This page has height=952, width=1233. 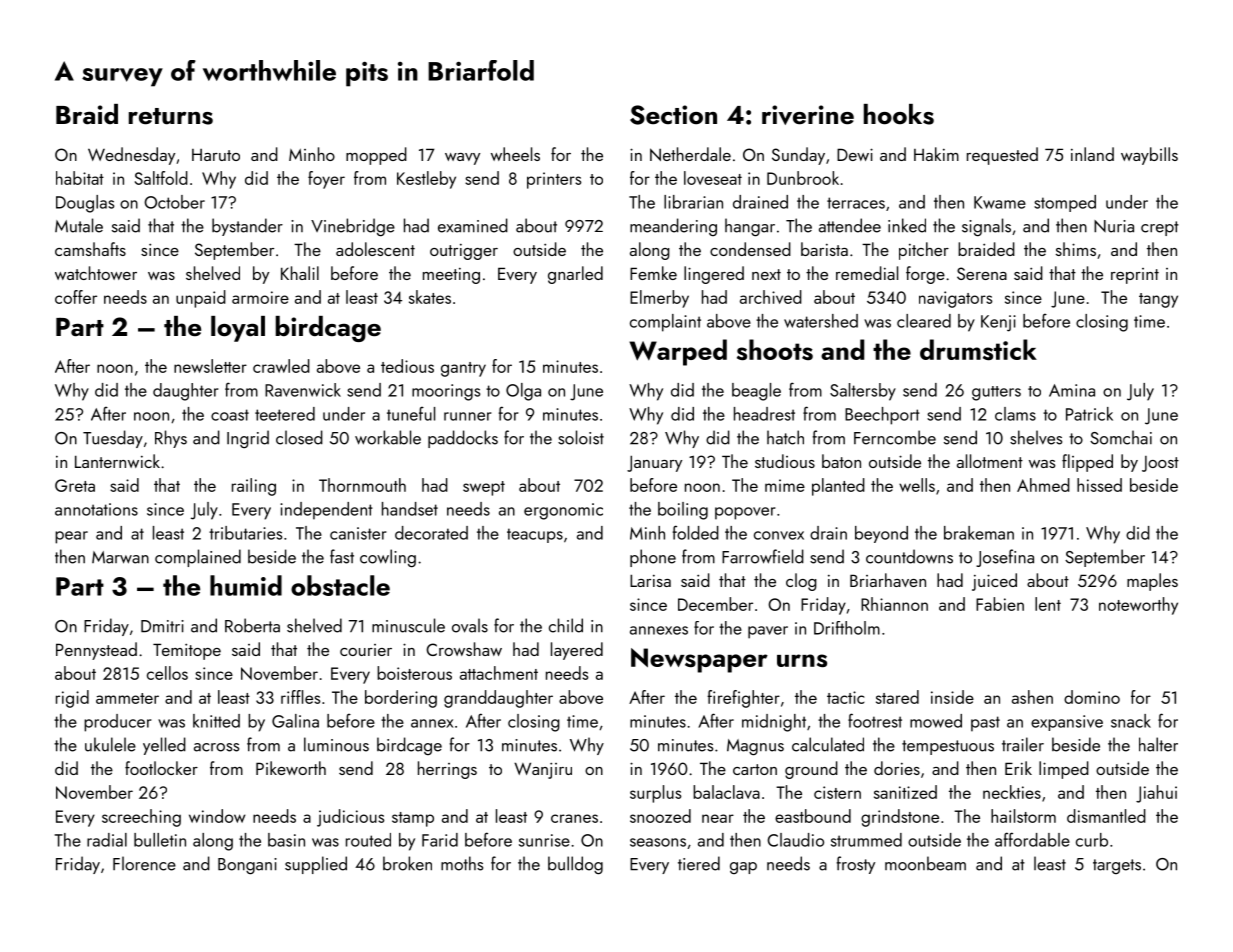 What do you see at coordinates (673, 115) in the page?
I see `Section` at bounding box center [673, 115].
